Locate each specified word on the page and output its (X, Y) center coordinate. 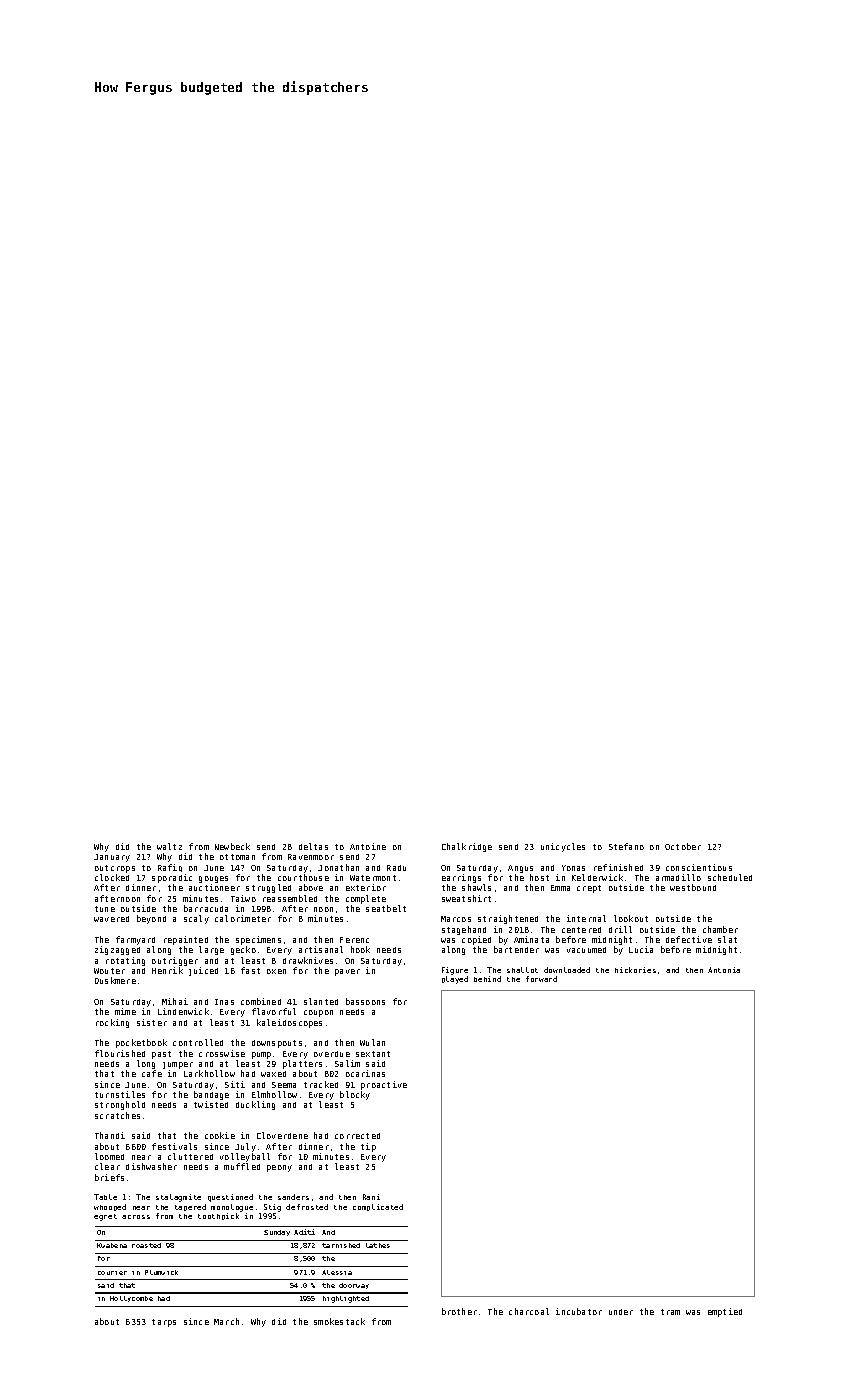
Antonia (724, 970)
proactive (384, 1085)
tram (670, 1312)
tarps (164, 1323)
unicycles (563, 847)
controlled (198, 1042)
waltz (169, 846)
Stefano (626, 846)
